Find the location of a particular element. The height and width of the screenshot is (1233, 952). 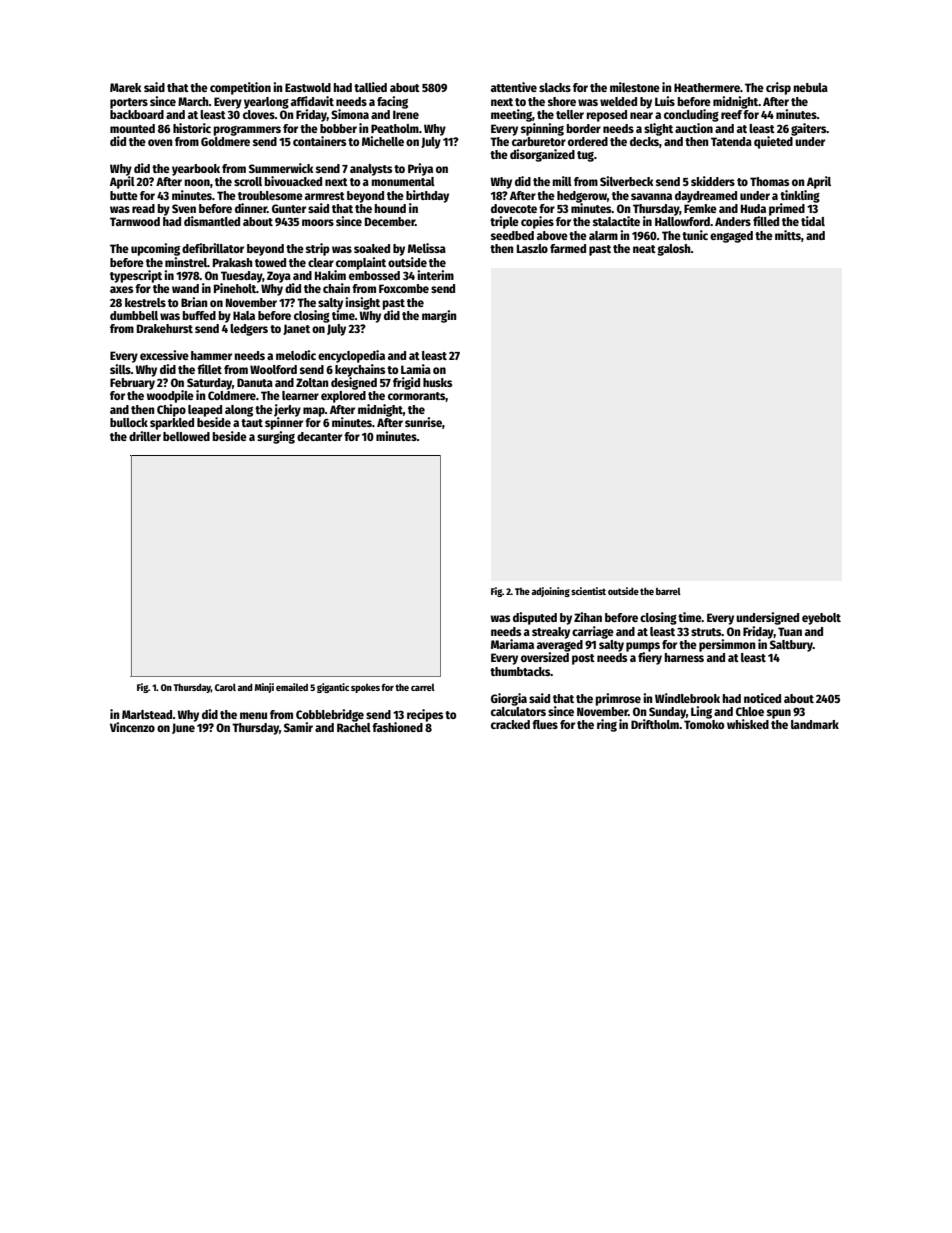

Prakash is located at coordinates (233, 262).
